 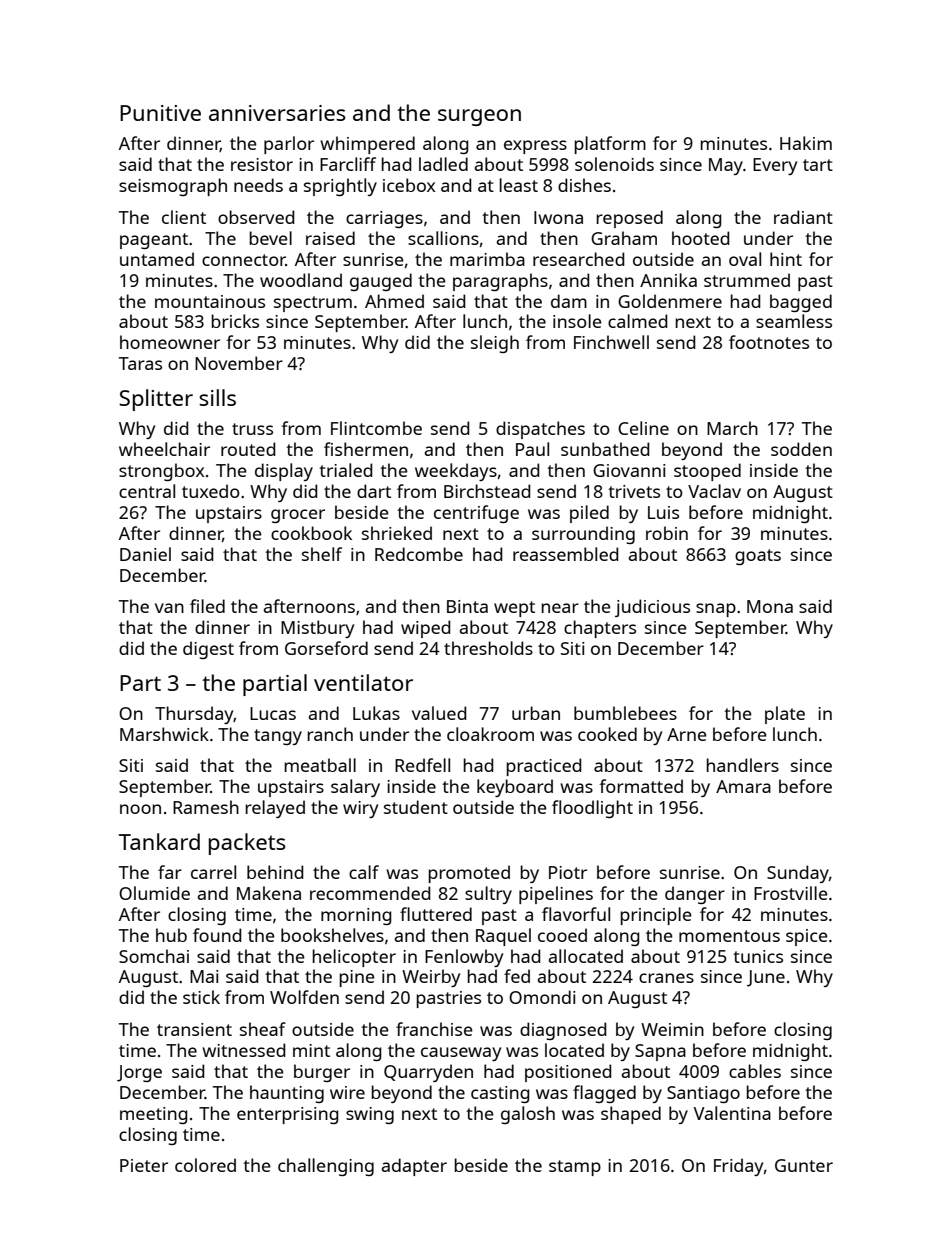 What do you see at coordinates (770, 606) in the screenshot?
I see `Mona` at bounding box center [770, 606].
